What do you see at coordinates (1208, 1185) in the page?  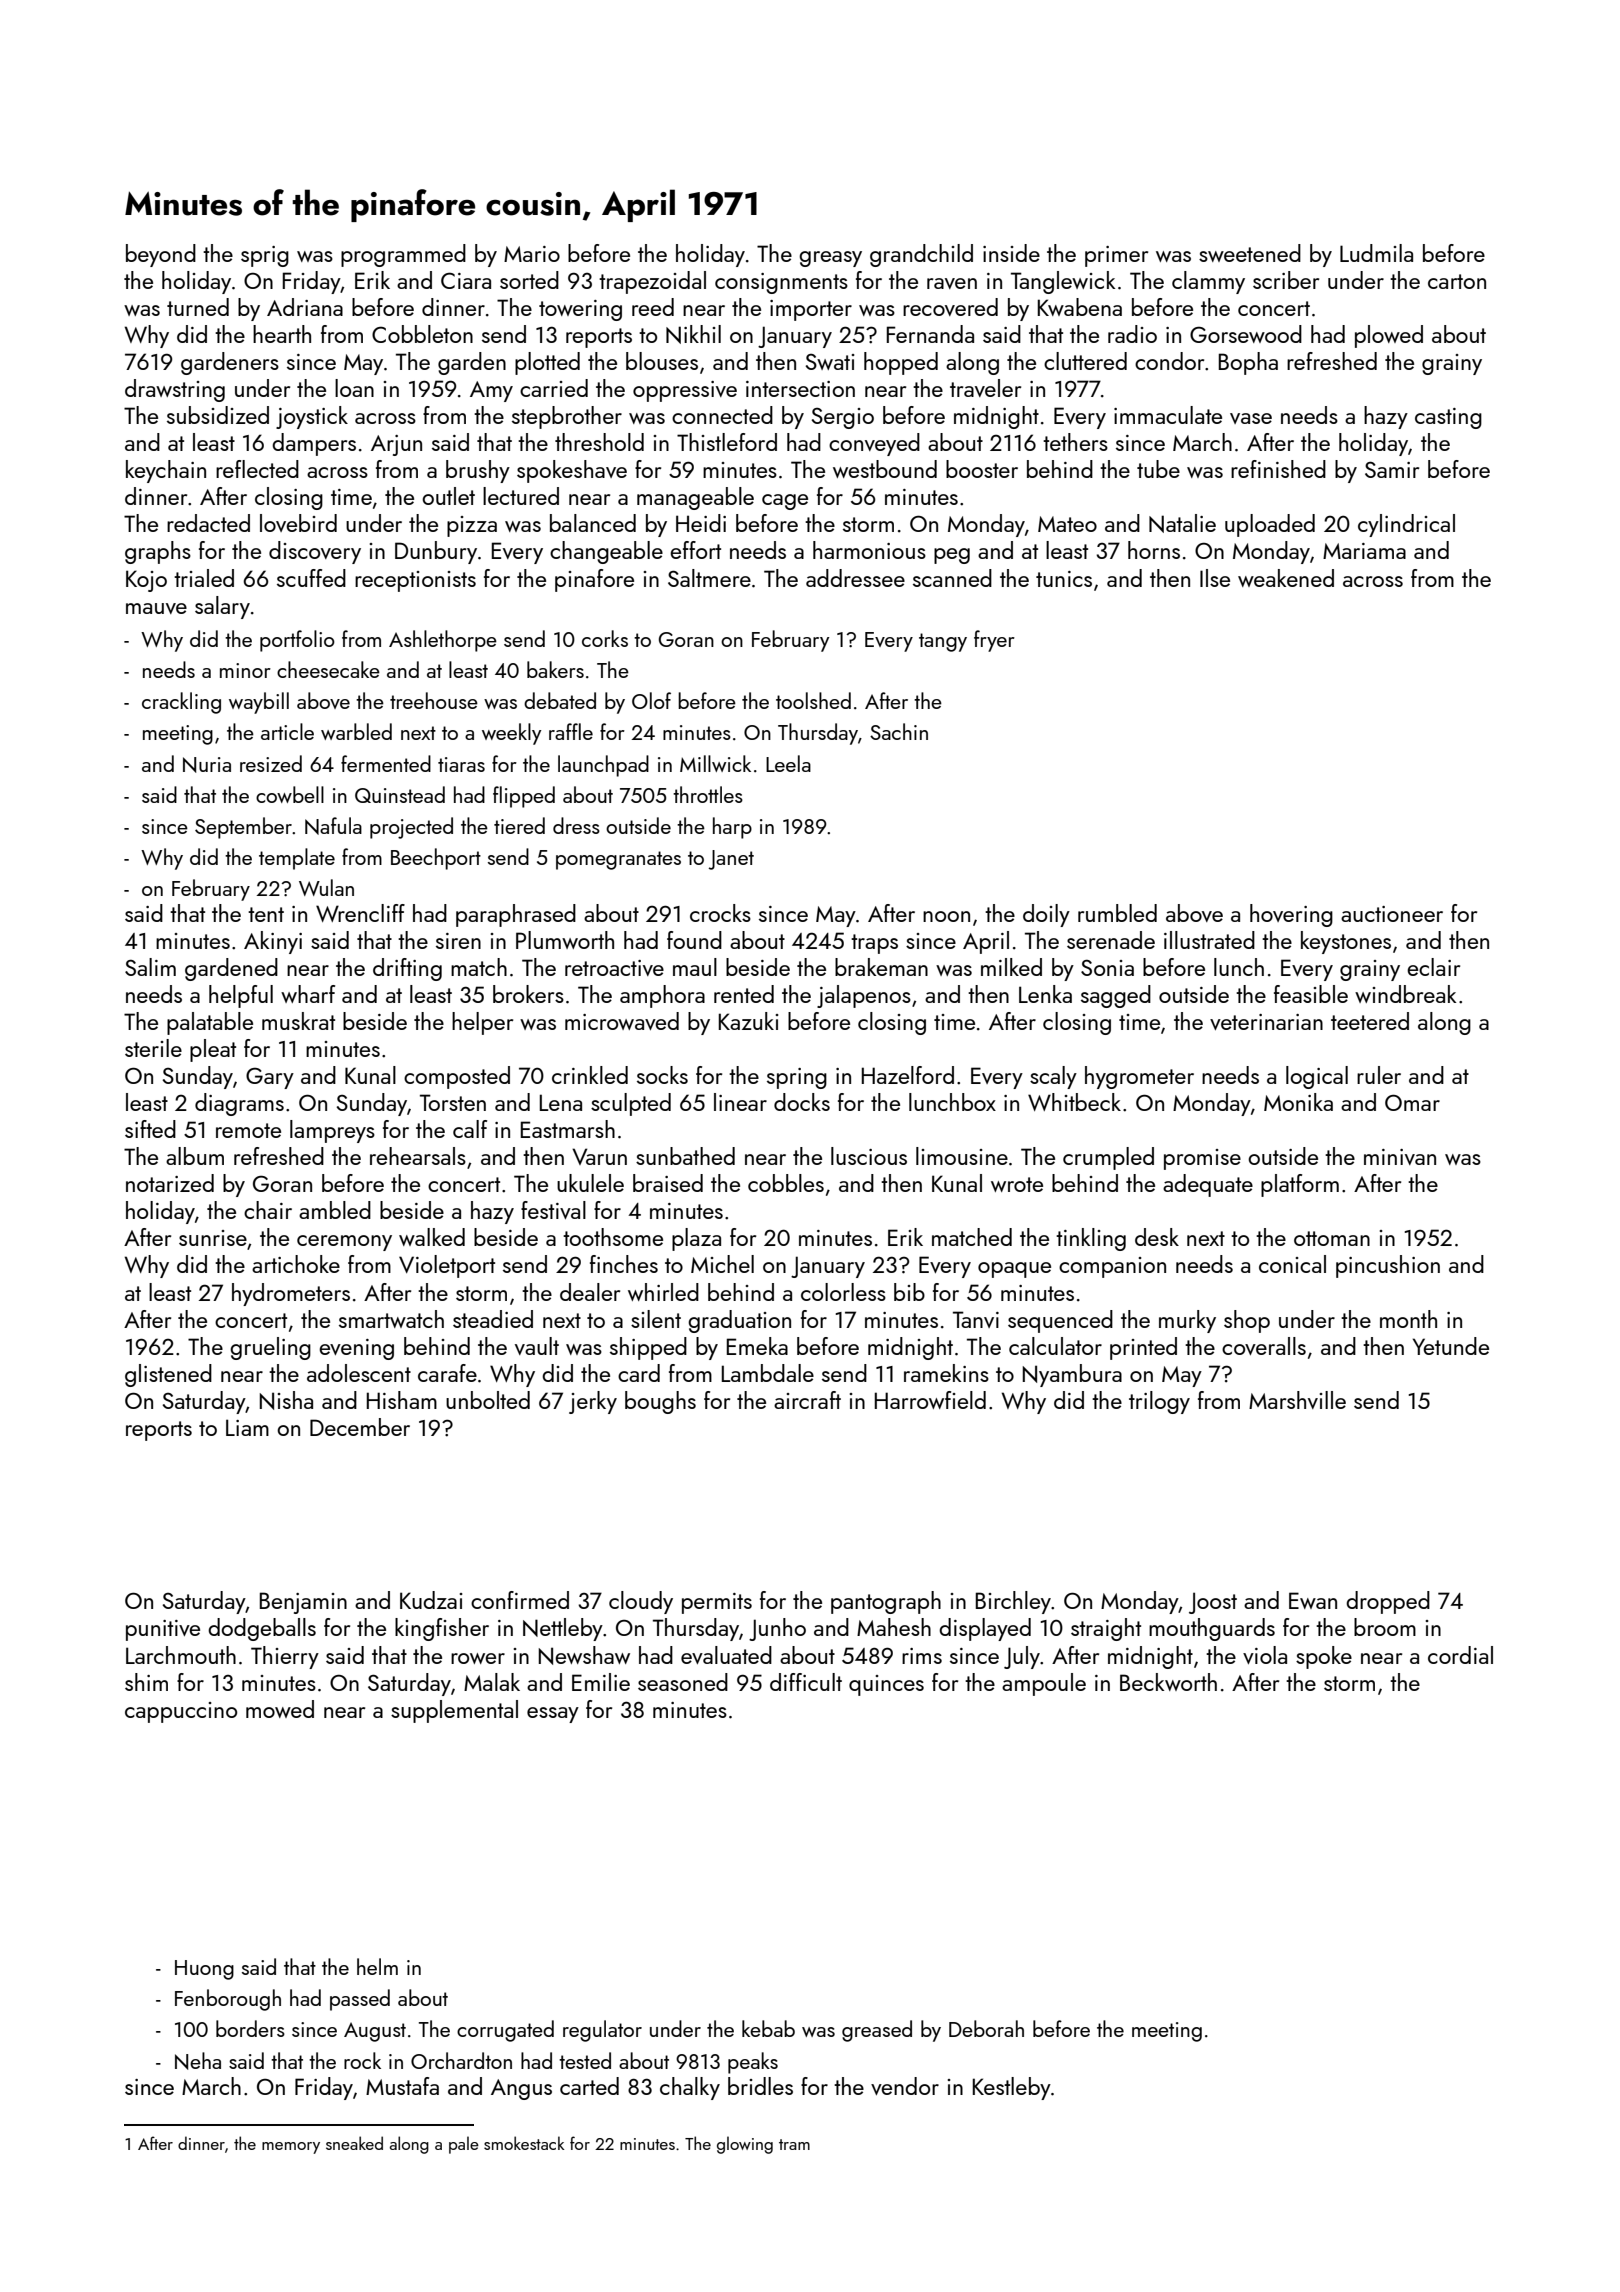 I see `adequate` at bounding box center [1208, 1185].
